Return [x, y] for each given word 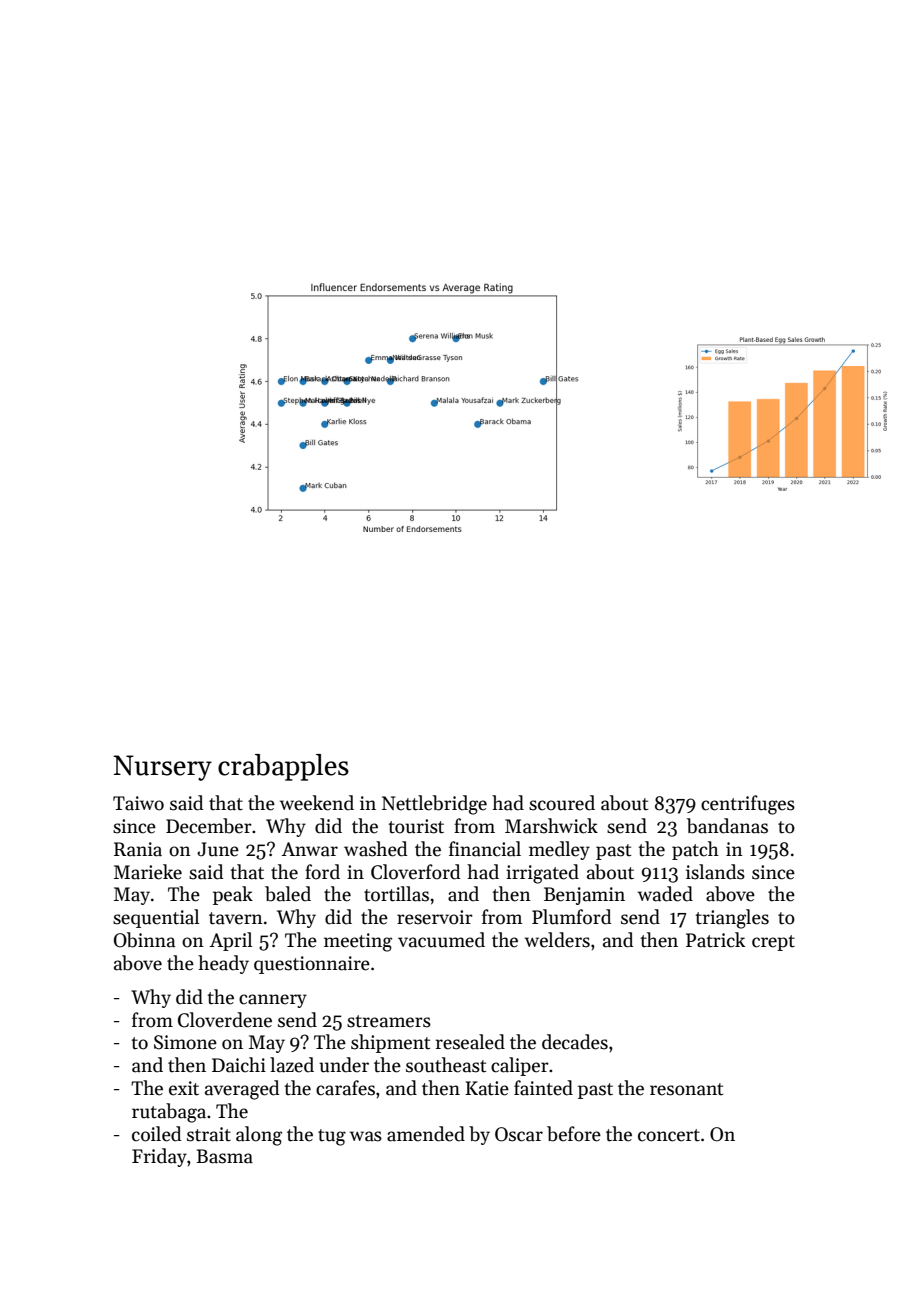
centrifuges [748, 805]
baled [288, 894]
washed [375, 849]
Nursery [162, 768]
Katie [487, 1088]
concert [669, 1135]
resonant [686, 1089]
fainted [543, 1088]
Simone [185, 1042]
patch [695, 850]
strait [209, 1134]
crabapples [283, 767]
